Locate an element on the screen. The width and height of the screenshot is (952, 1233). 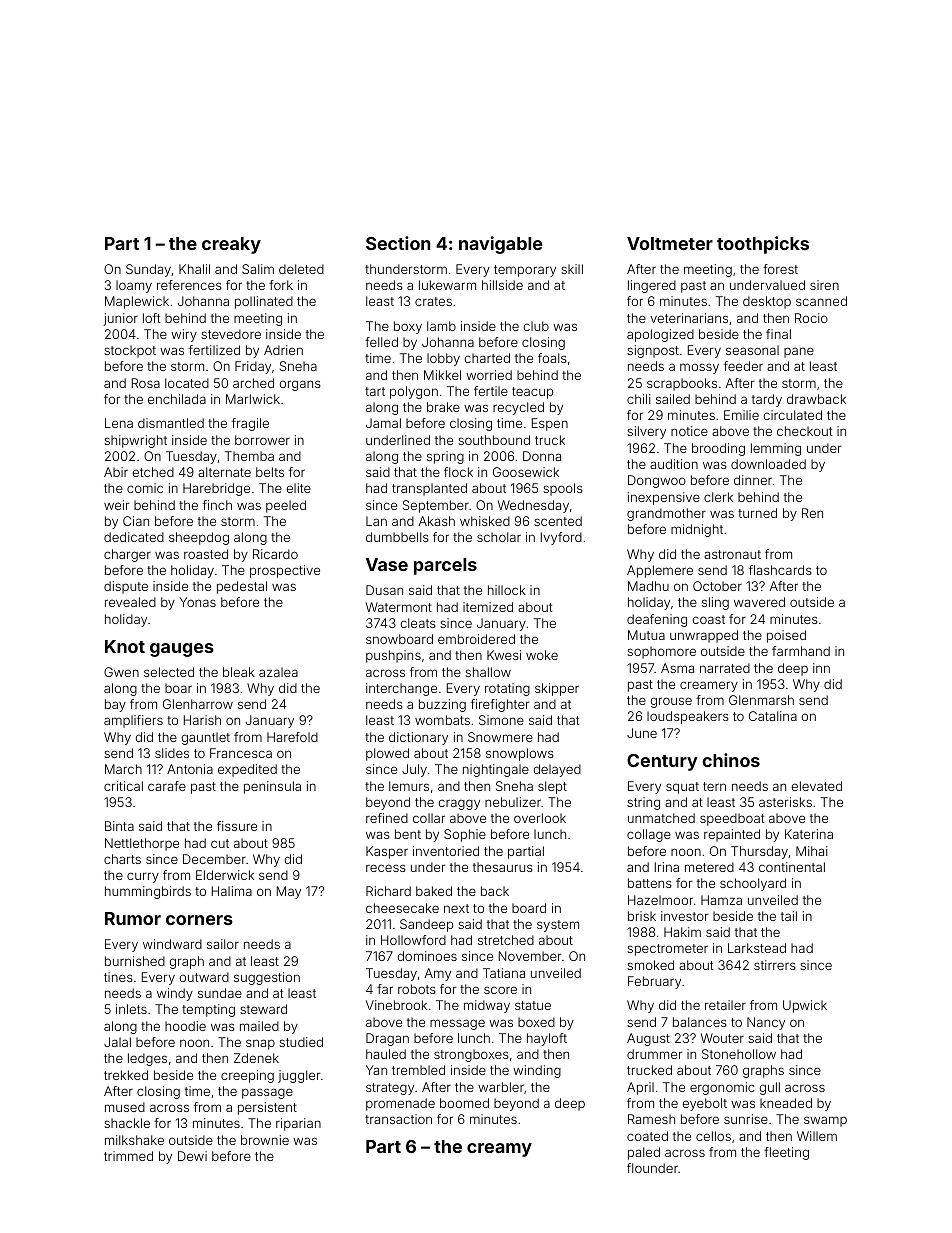
Richard is located at coordinates (388, 891).
